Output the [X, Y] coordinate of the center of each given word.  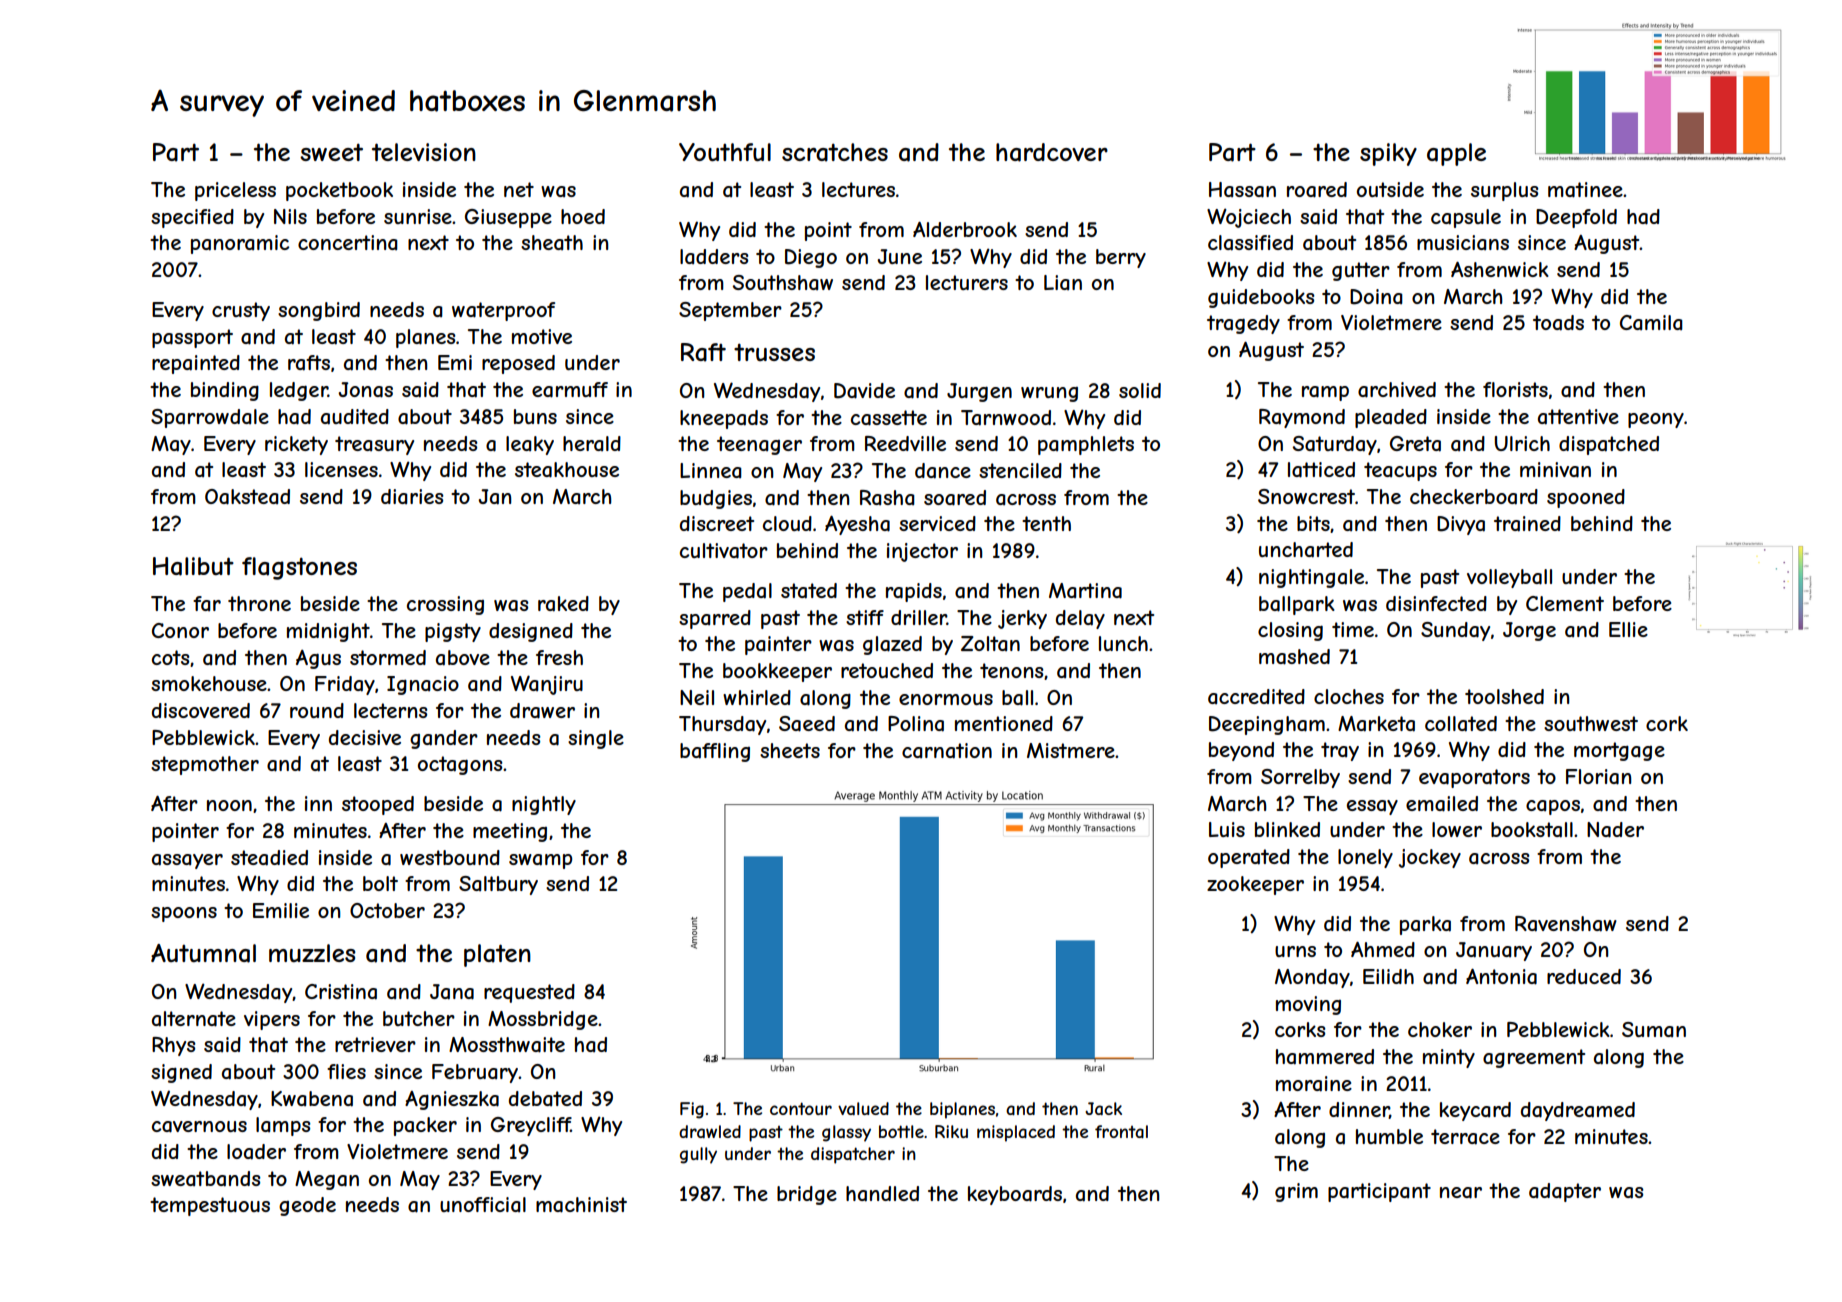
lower [1457, 829]
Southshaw [783, 282]
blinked [1287, 829]
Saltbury [498, 885]
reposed [518, 364]
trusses [774, 352]
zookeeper [1255, 885]
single [596, 739]
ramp [1325, 393]
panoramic [240, 244]
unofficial [483, 1204]
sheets [790, 750]
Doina [1376, 297]
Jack [1103, 1108]
